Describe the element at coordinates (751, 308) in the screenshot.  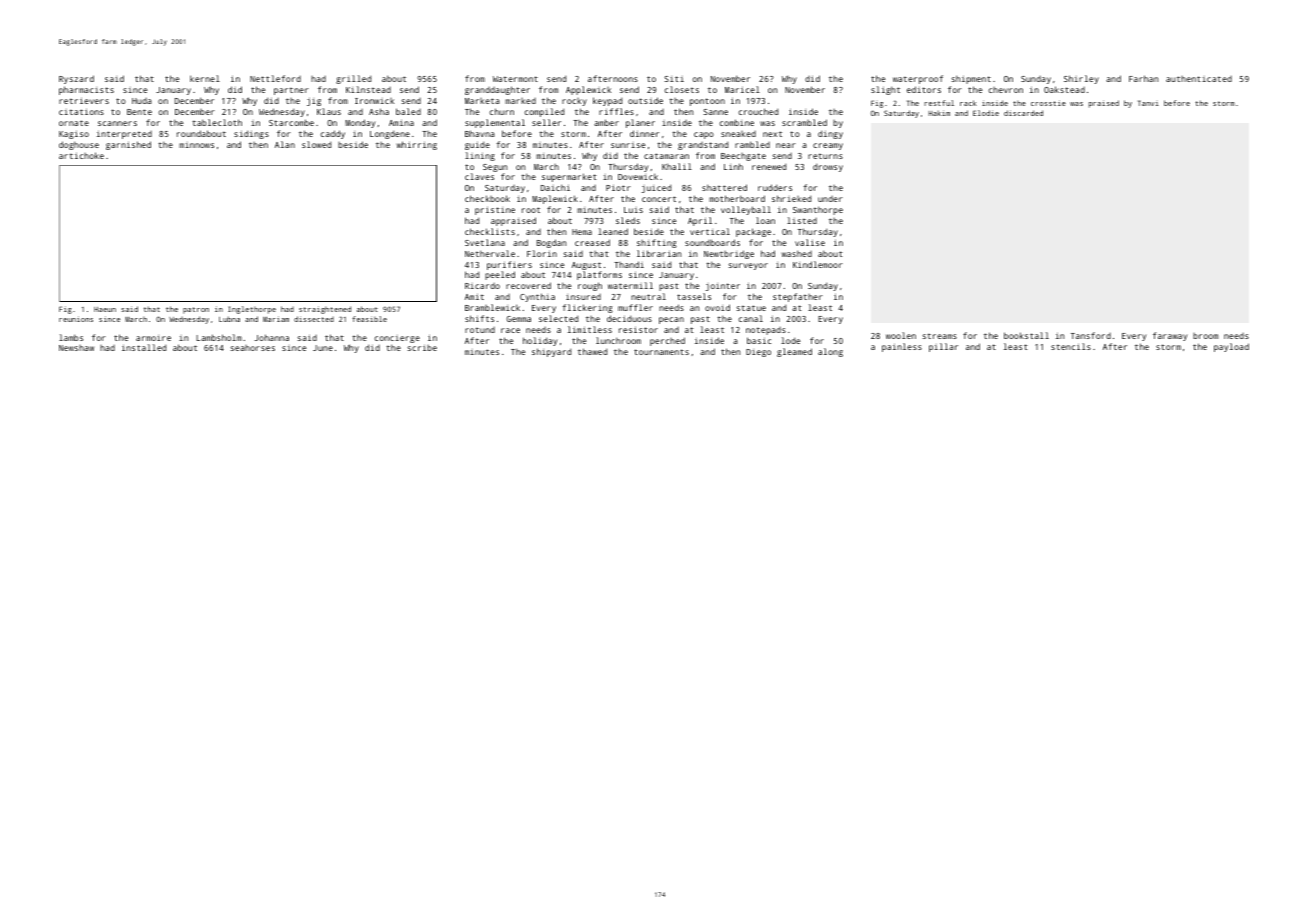
I see `statue` at that location.
